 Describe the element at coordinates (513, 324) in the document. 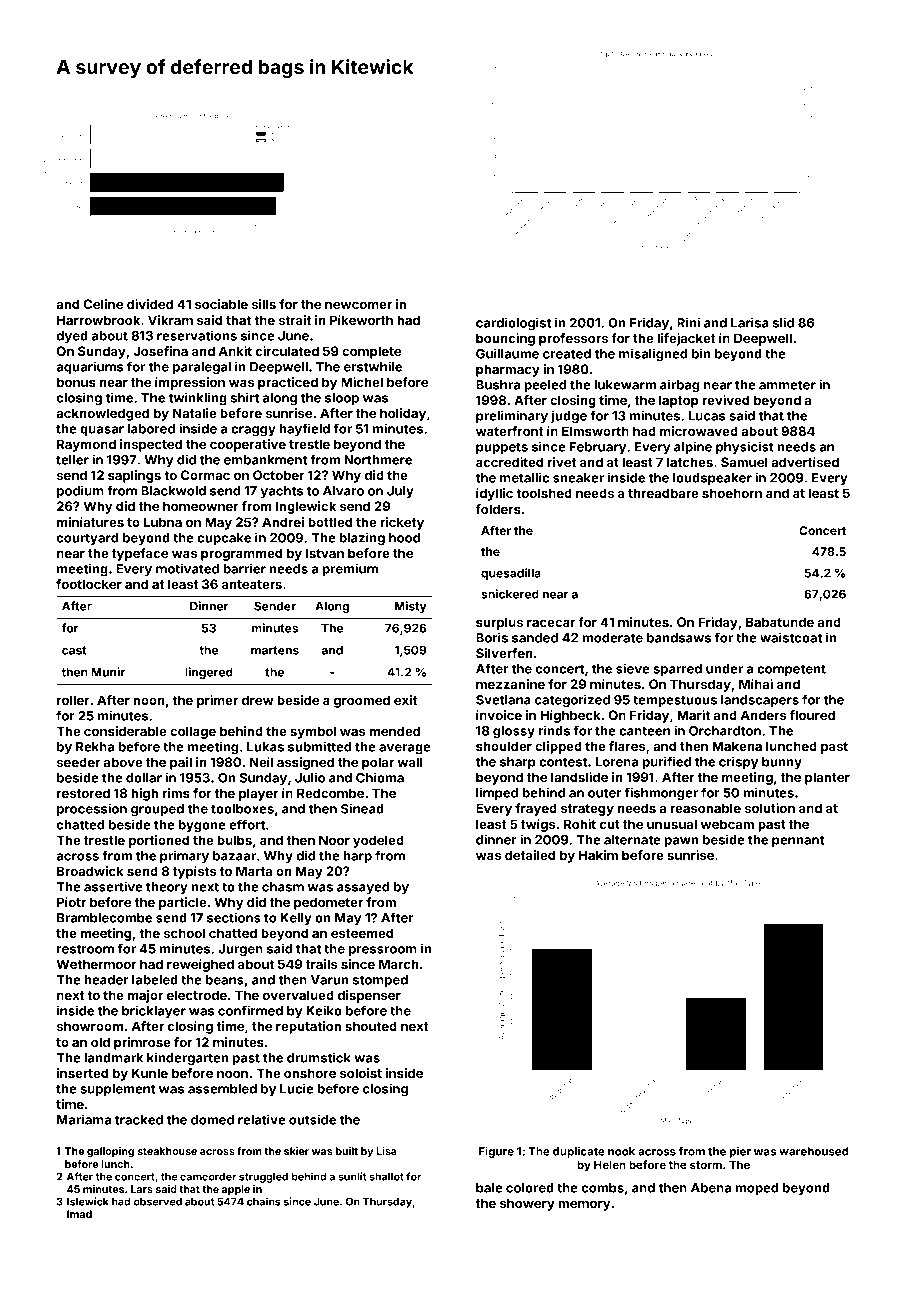

I see `cardiologist` at that location.
